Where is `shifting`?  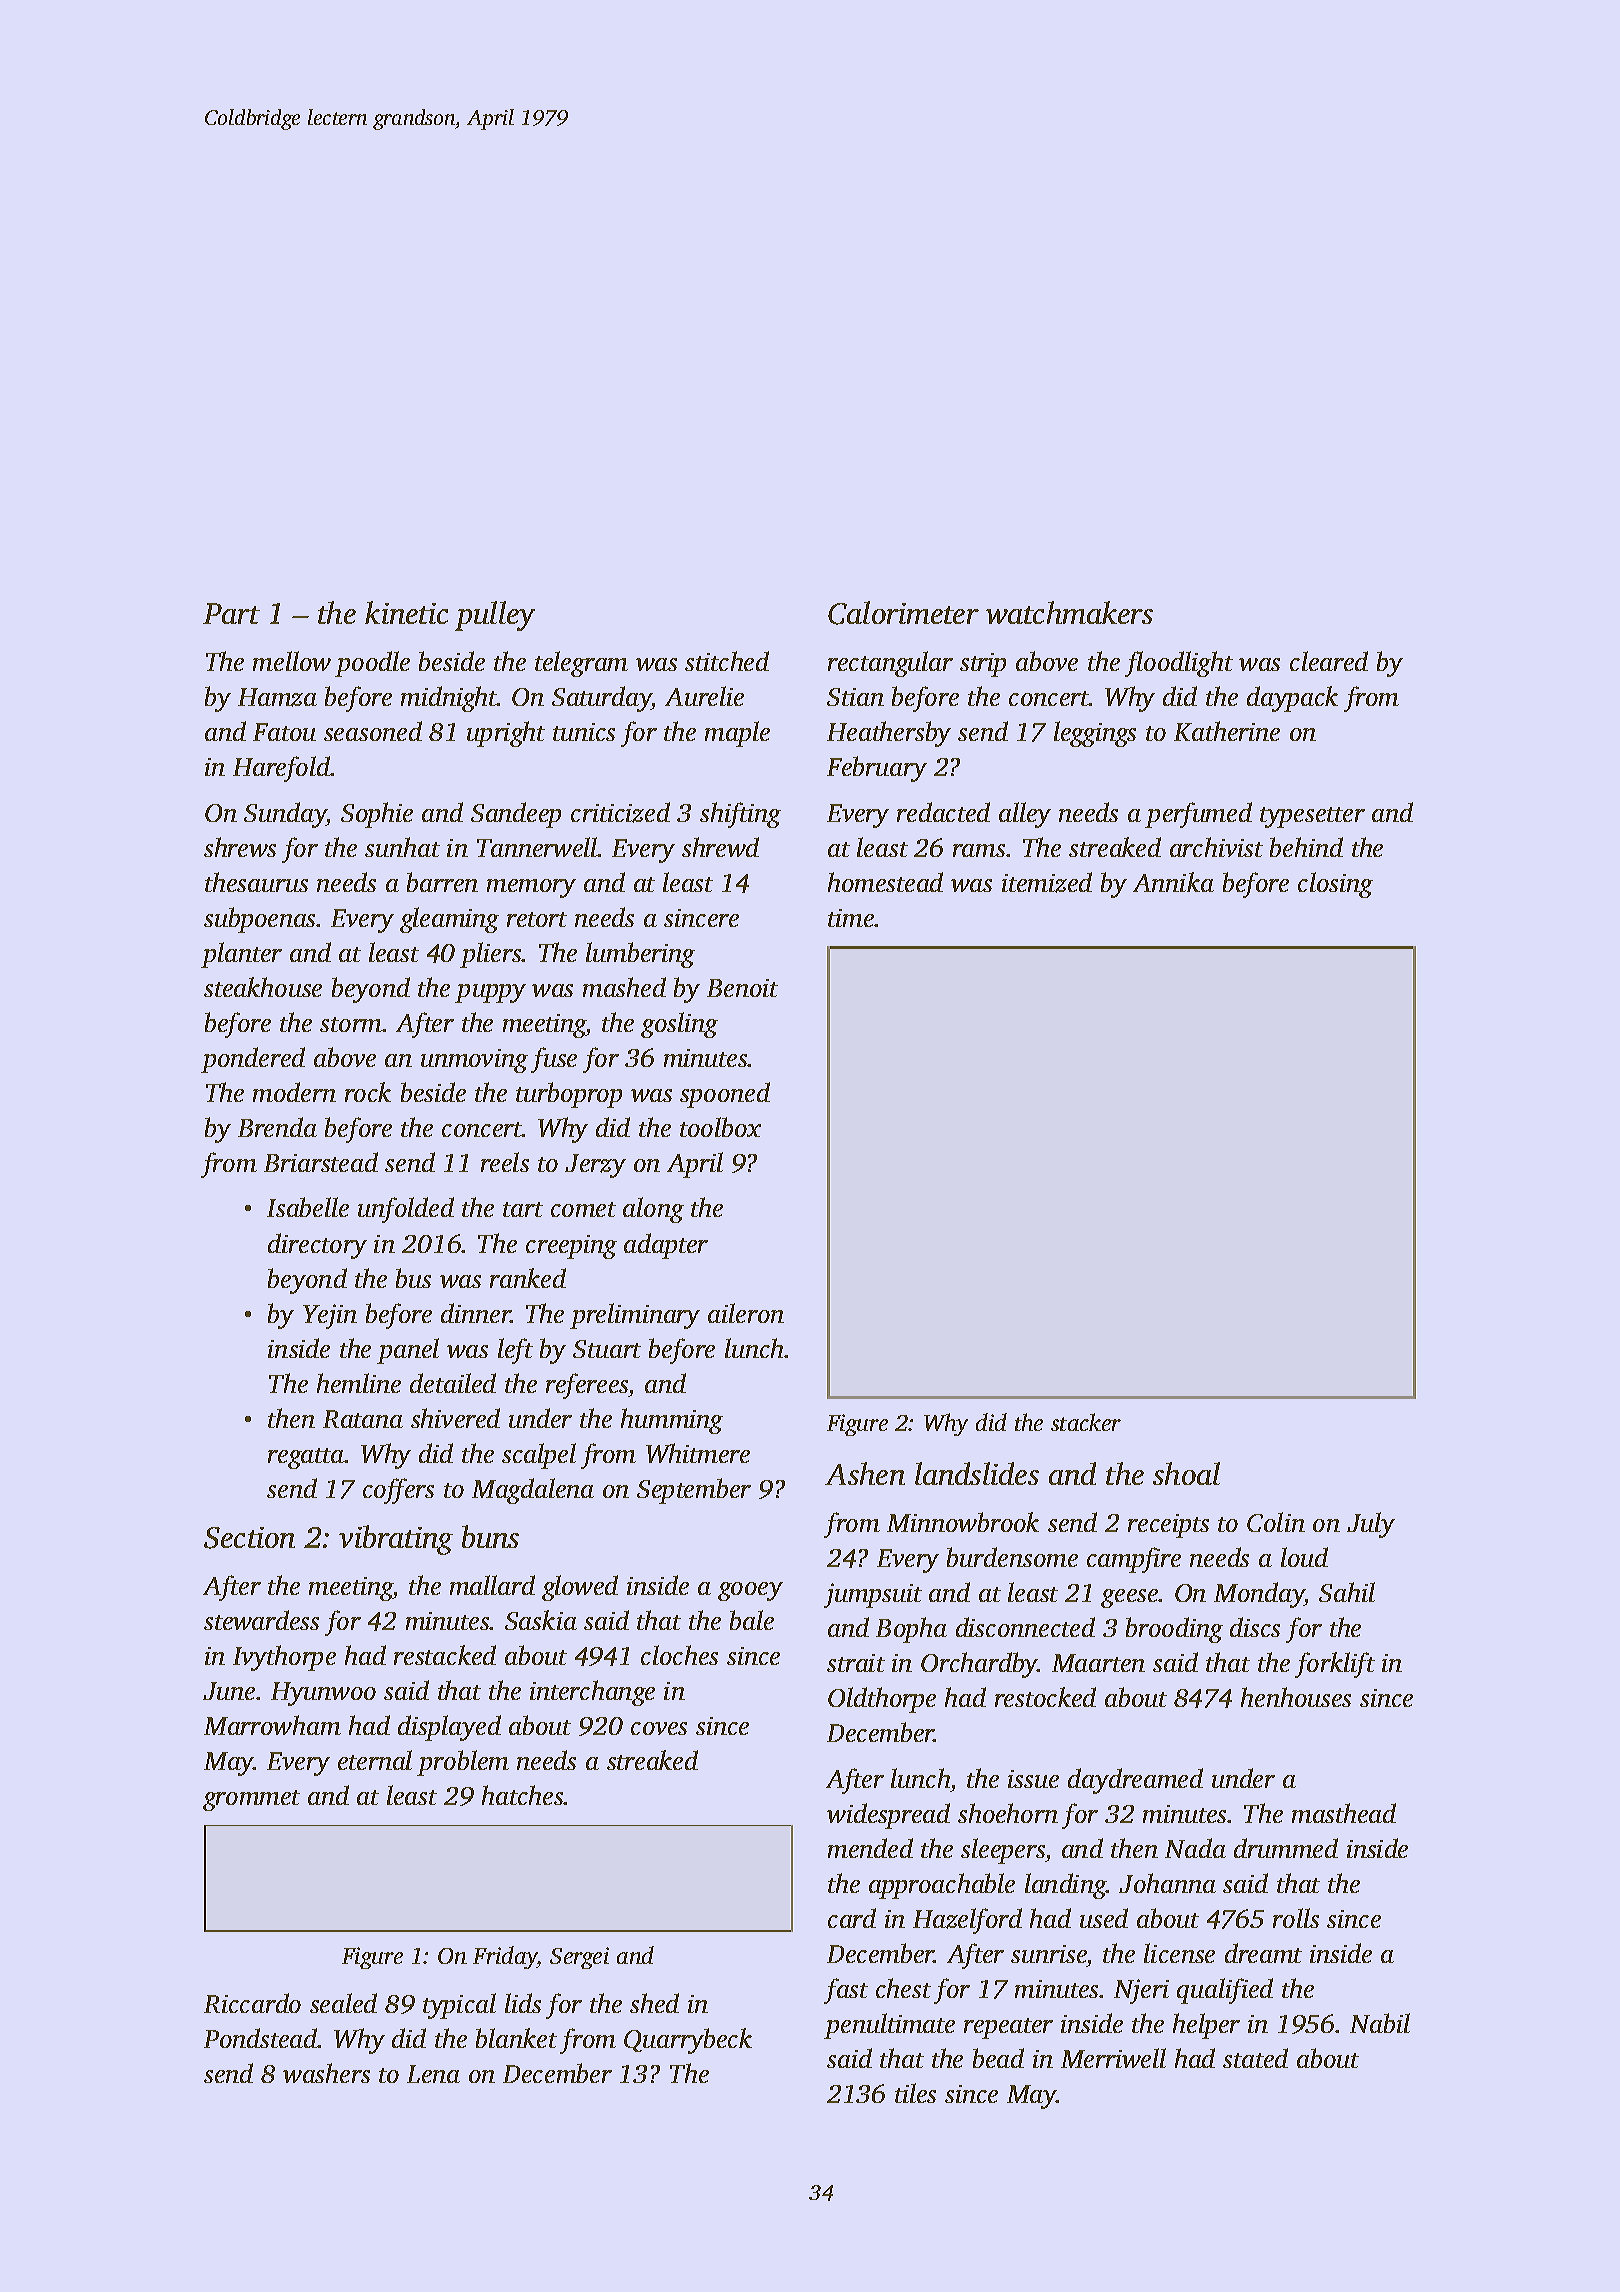 shifting is located at coordinates (740, 815).
